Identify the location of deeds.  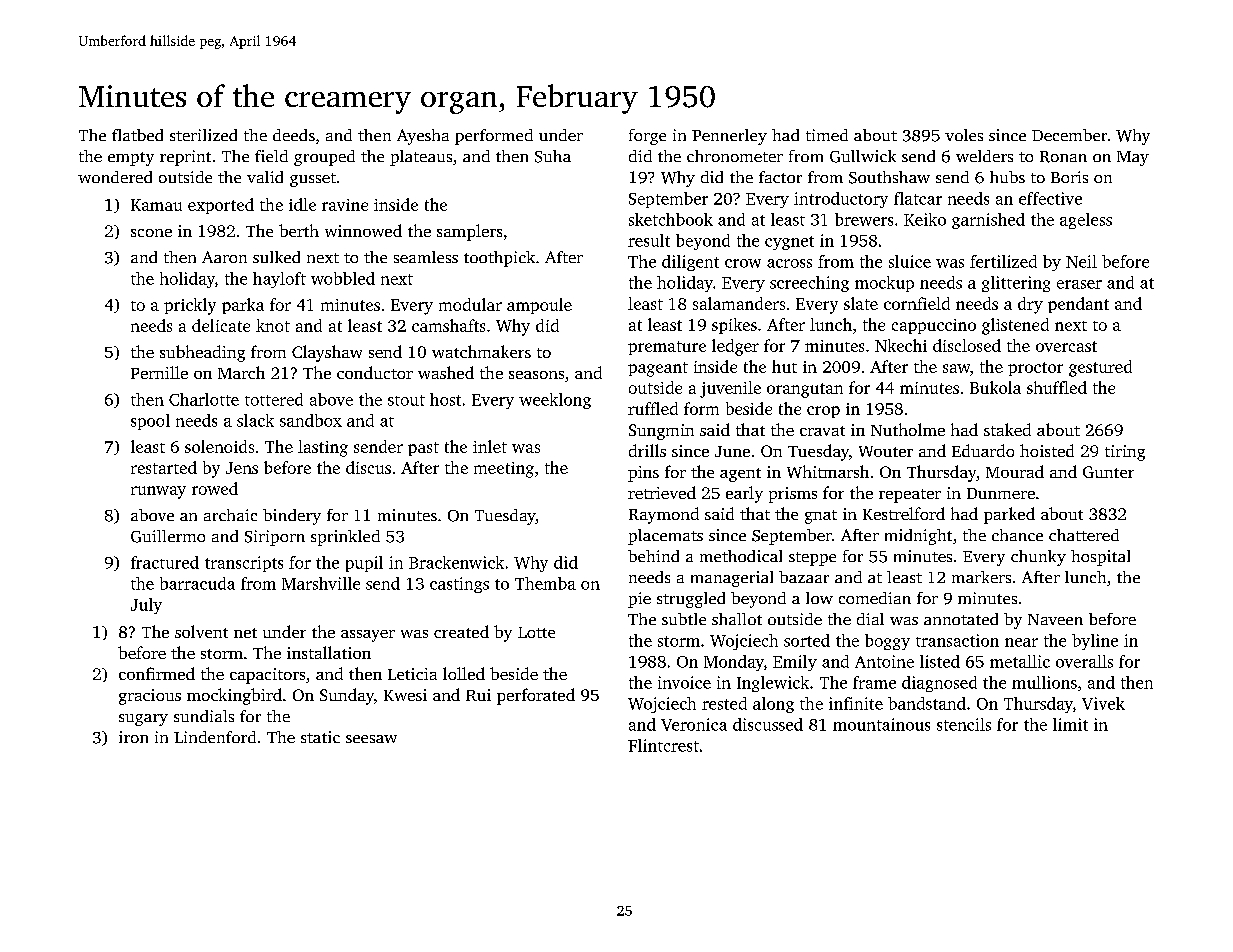
(294, 135).
